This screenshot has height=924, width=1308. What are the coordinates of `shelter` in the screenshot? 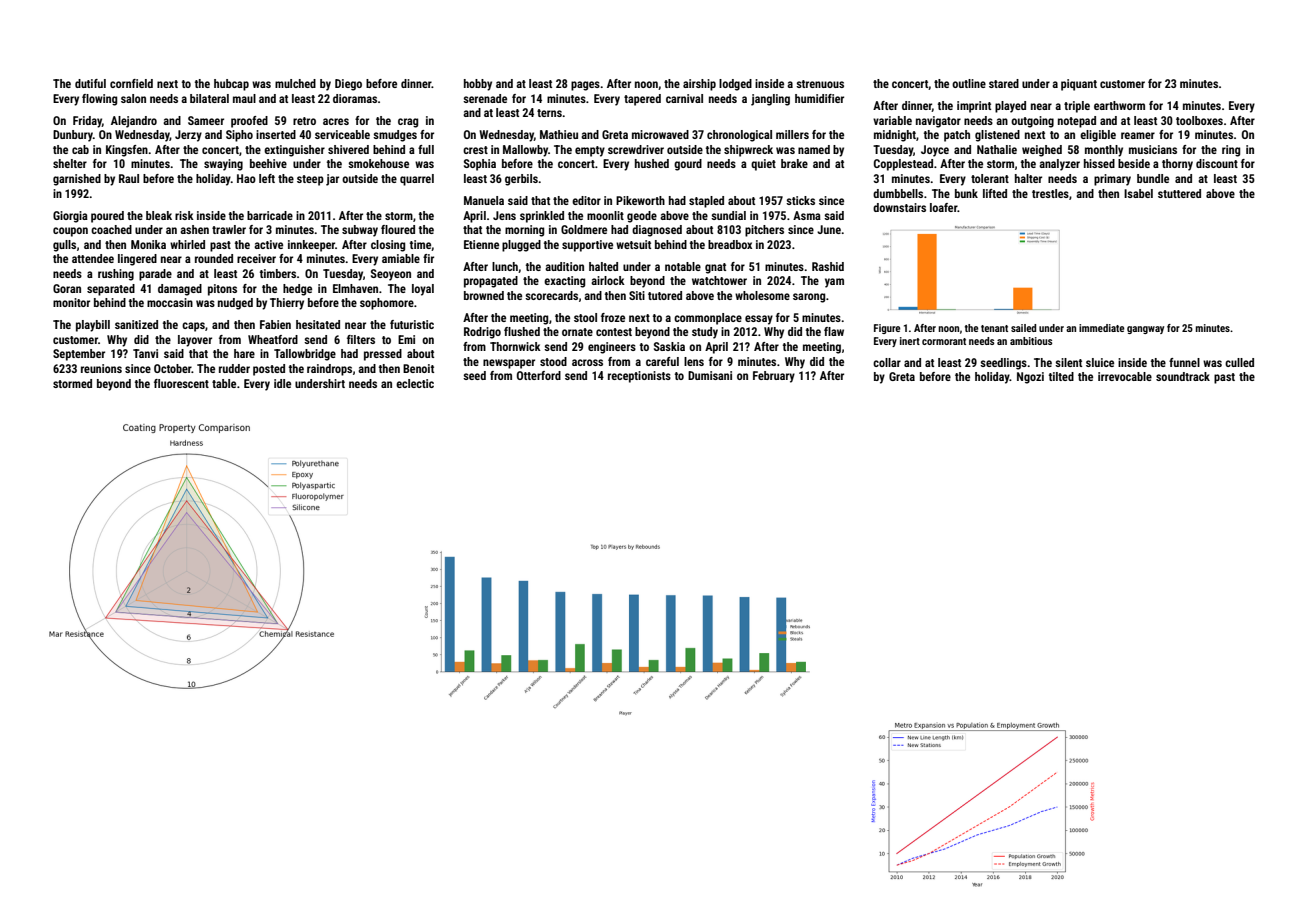 It's located at (70, 163).
